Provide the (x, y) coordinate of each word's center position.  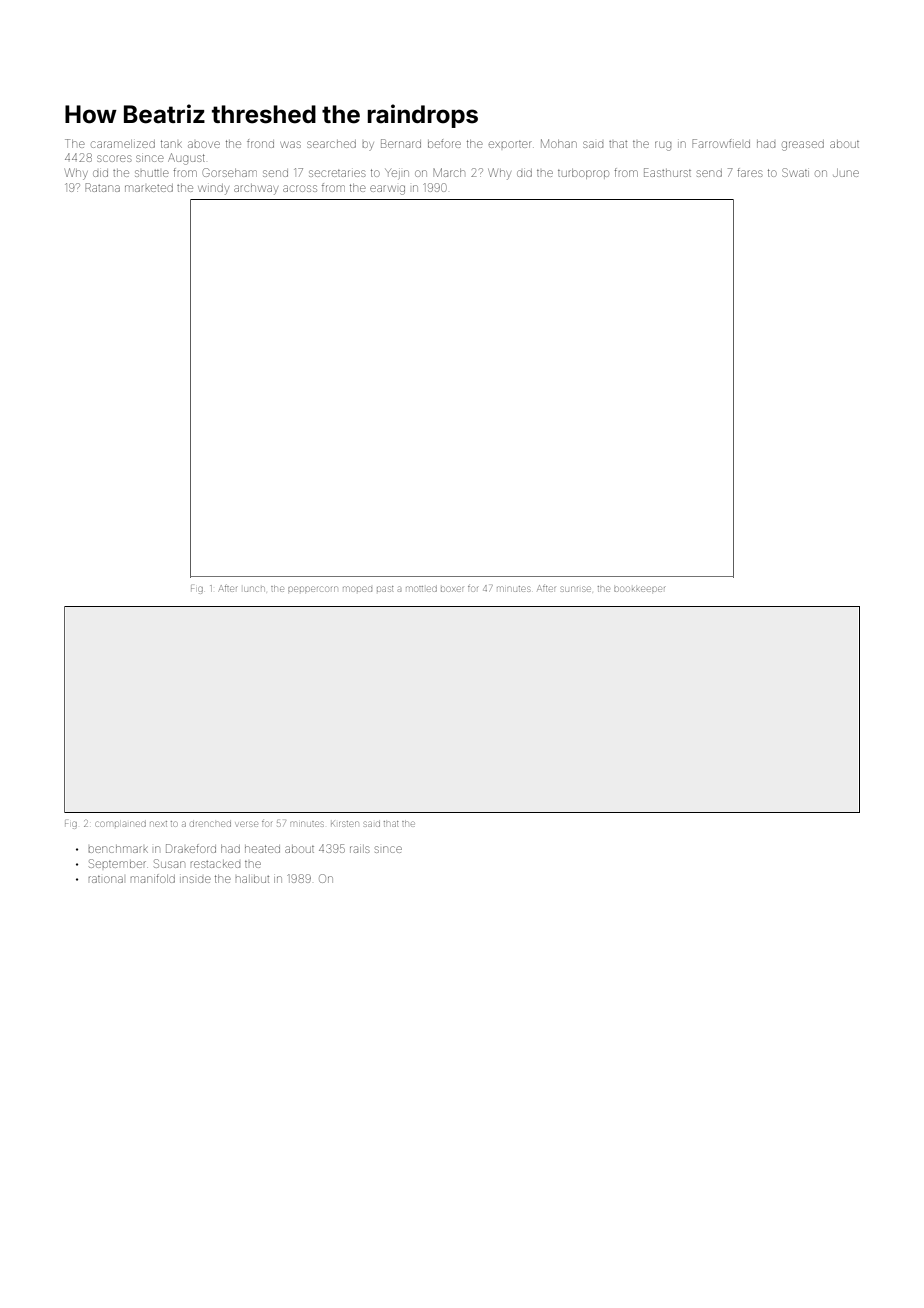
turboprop (583, 174)
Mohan (559, 143)
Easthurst (667, 172)
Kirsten (344, 824)
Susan (169, 863)
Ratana (102, 187)
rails (359, 849)
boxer (452, 589)
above (204, 144)
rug (663, 146)
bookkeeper (639, 589)
